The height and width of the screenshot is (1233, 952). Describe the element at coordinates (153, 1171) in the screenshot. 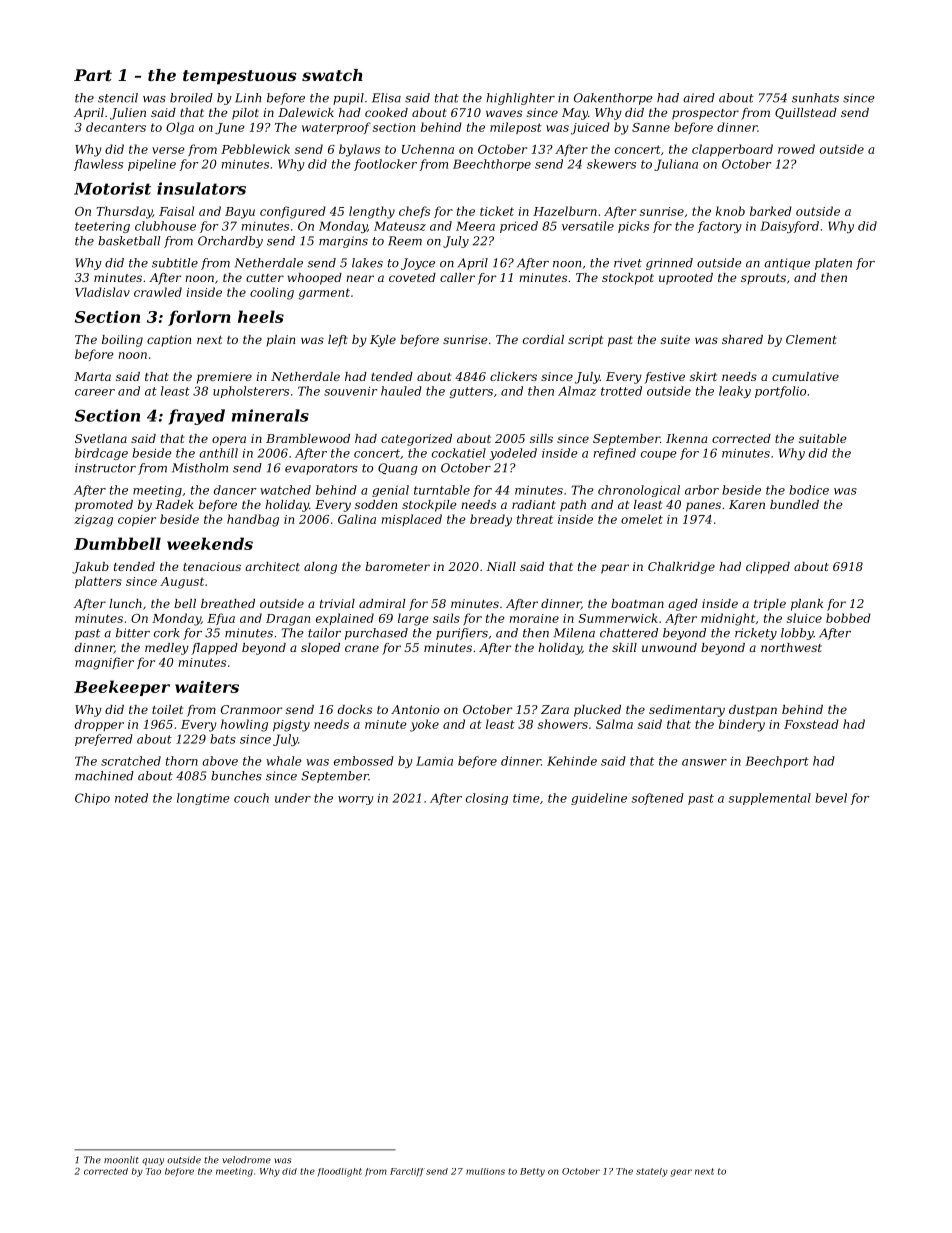

I see `Tao` at that location.
